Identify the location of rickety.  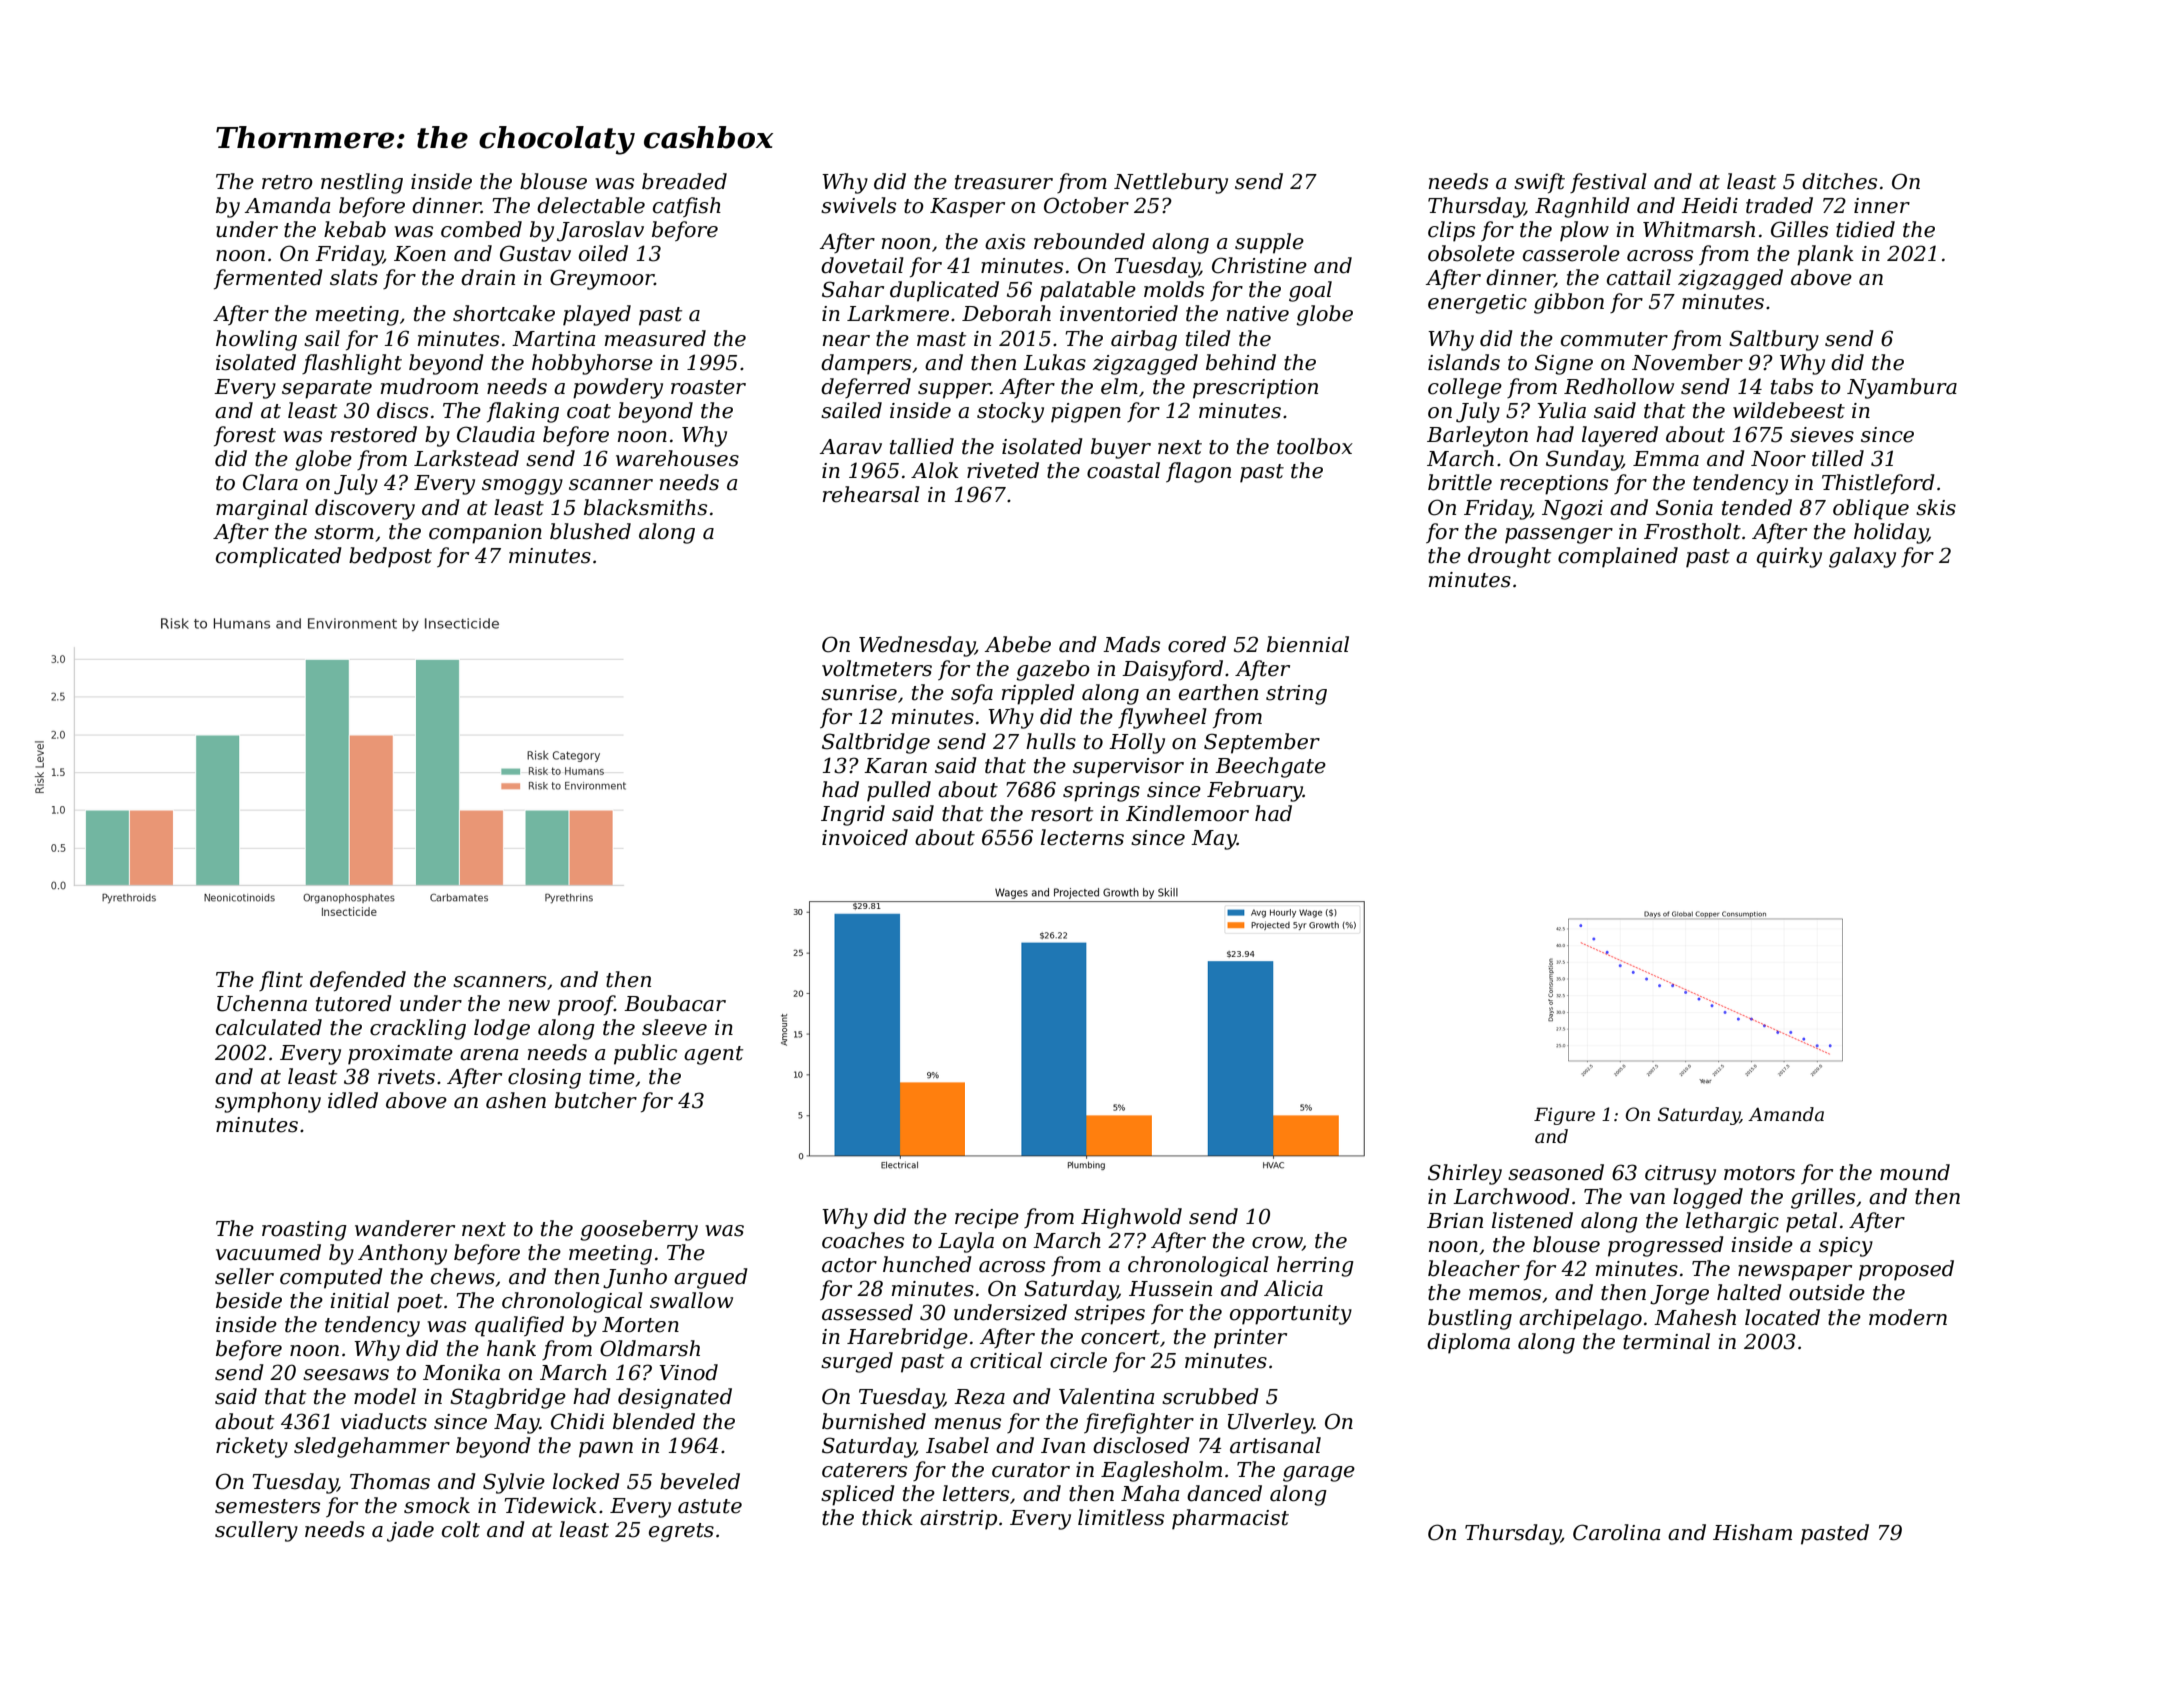
(252, 1447).
